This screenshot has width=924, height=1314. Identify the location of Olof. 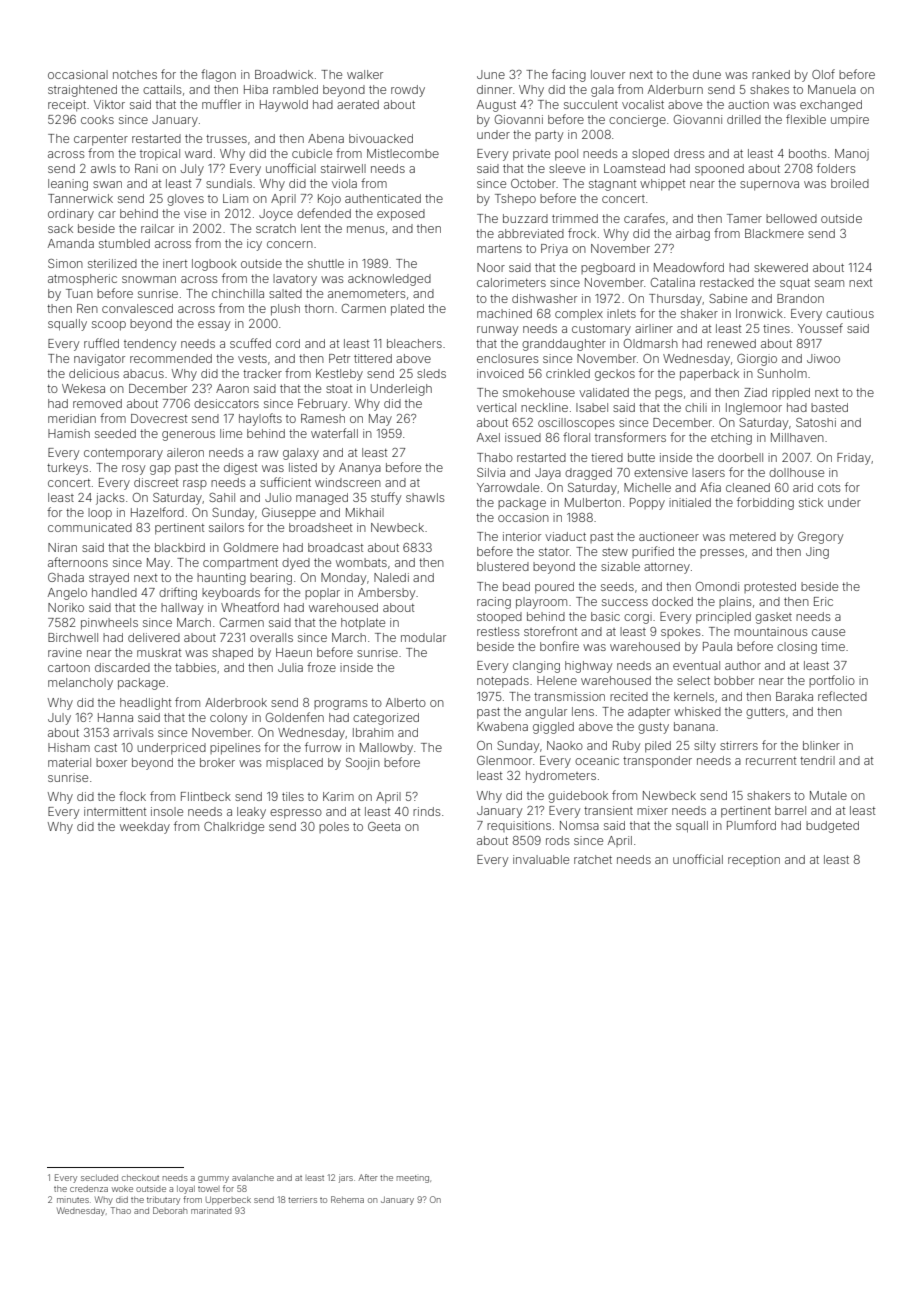
(823, 74).
